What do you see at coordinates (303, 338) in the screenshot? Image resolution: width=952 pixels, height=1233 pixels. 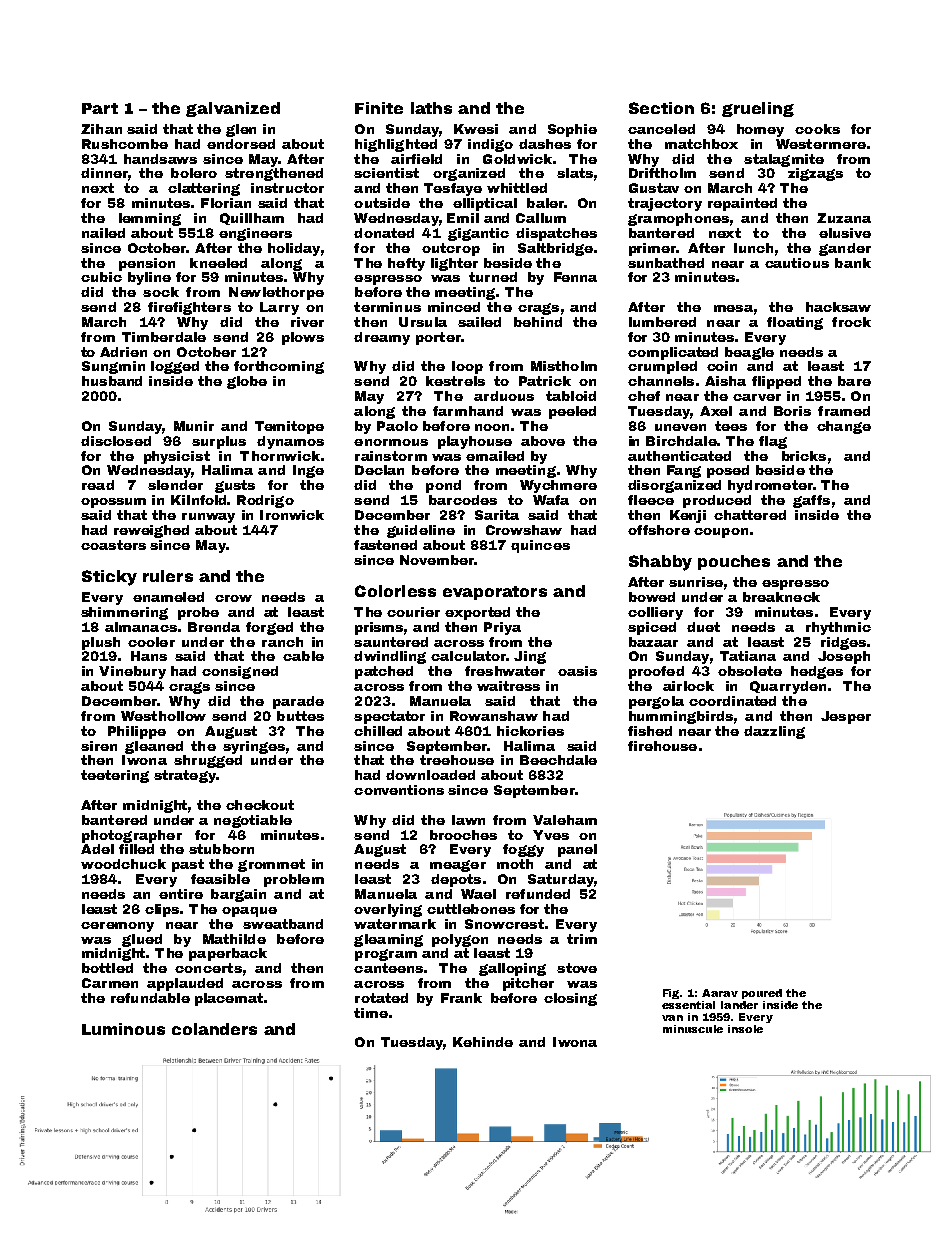 I see `plows` at bounding box center [303, 338].
